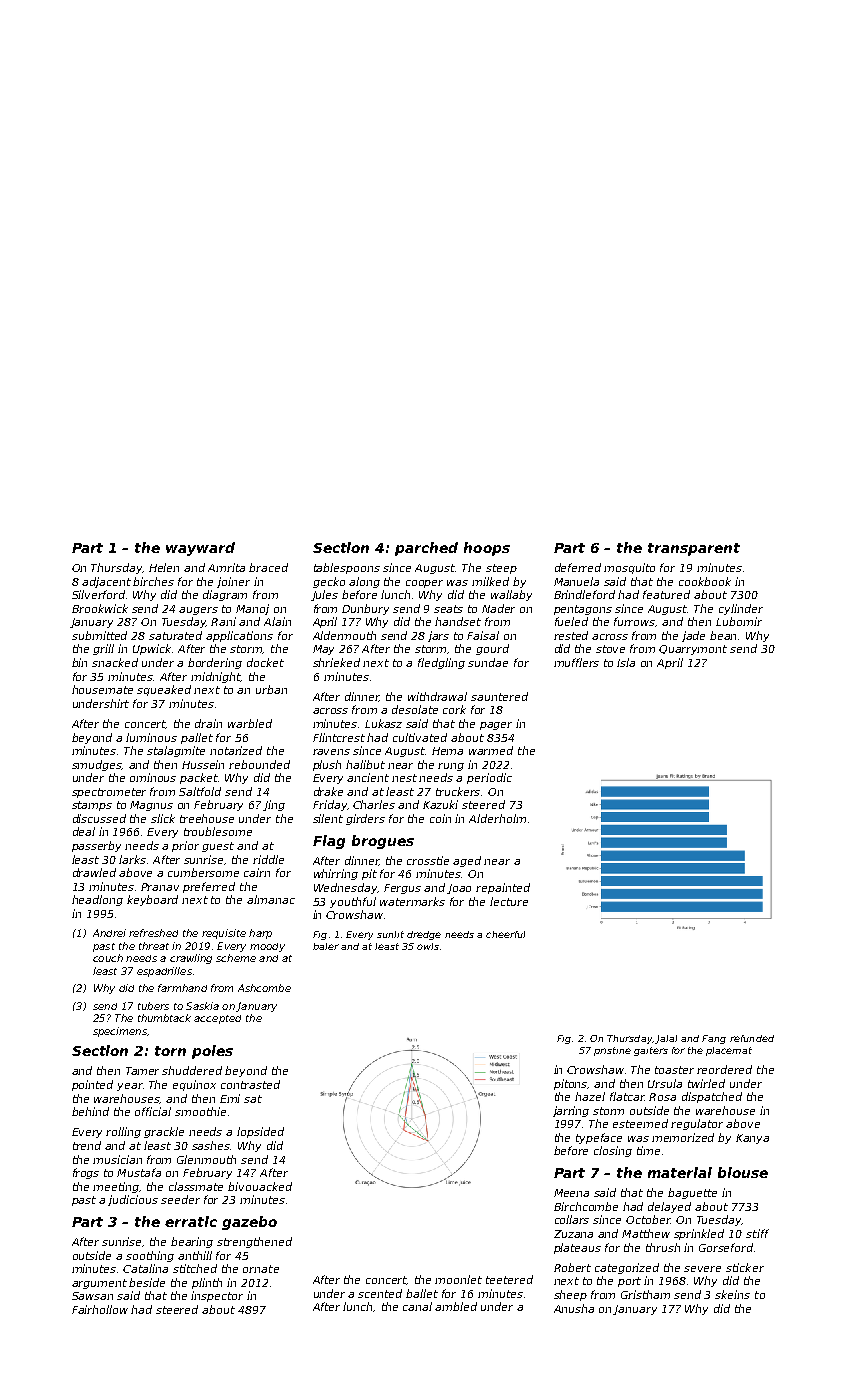  What do you see at coordinates (100, 1309) in the screenshot?
I see `Fairhollow` at bounding box center [100, 1309].
